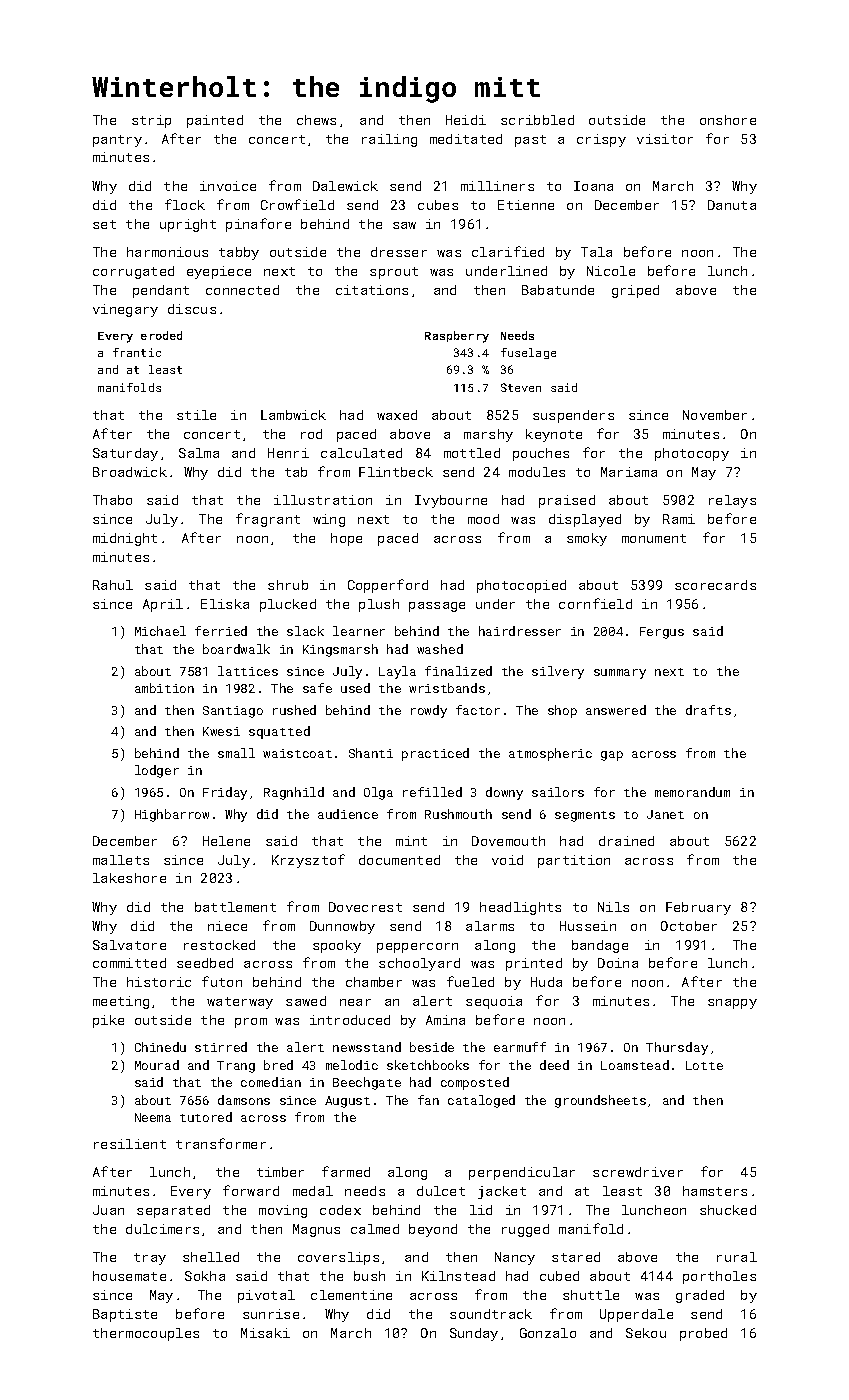  What do you see at coordinates (728, 120) in the screenshot?
I see `onshore` at bounding box center [728, 120].
